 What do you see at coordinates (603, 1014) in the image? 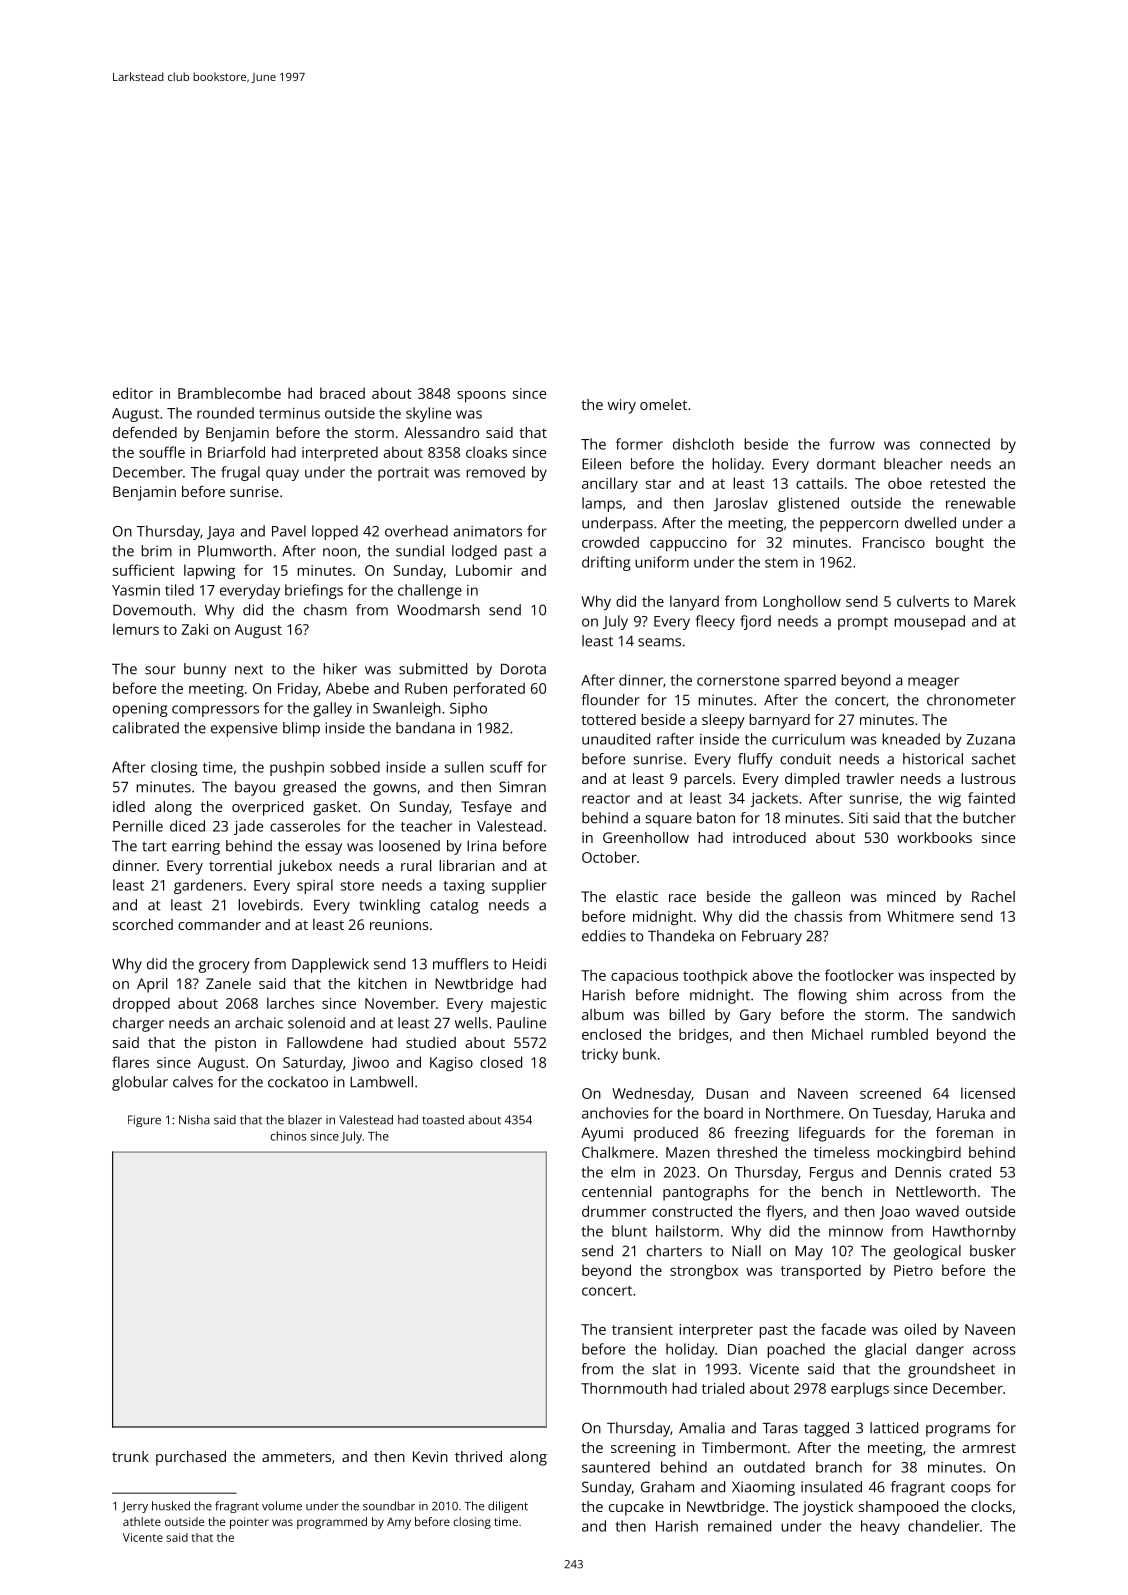
I see `album` at bounding box center [603, 1014].
